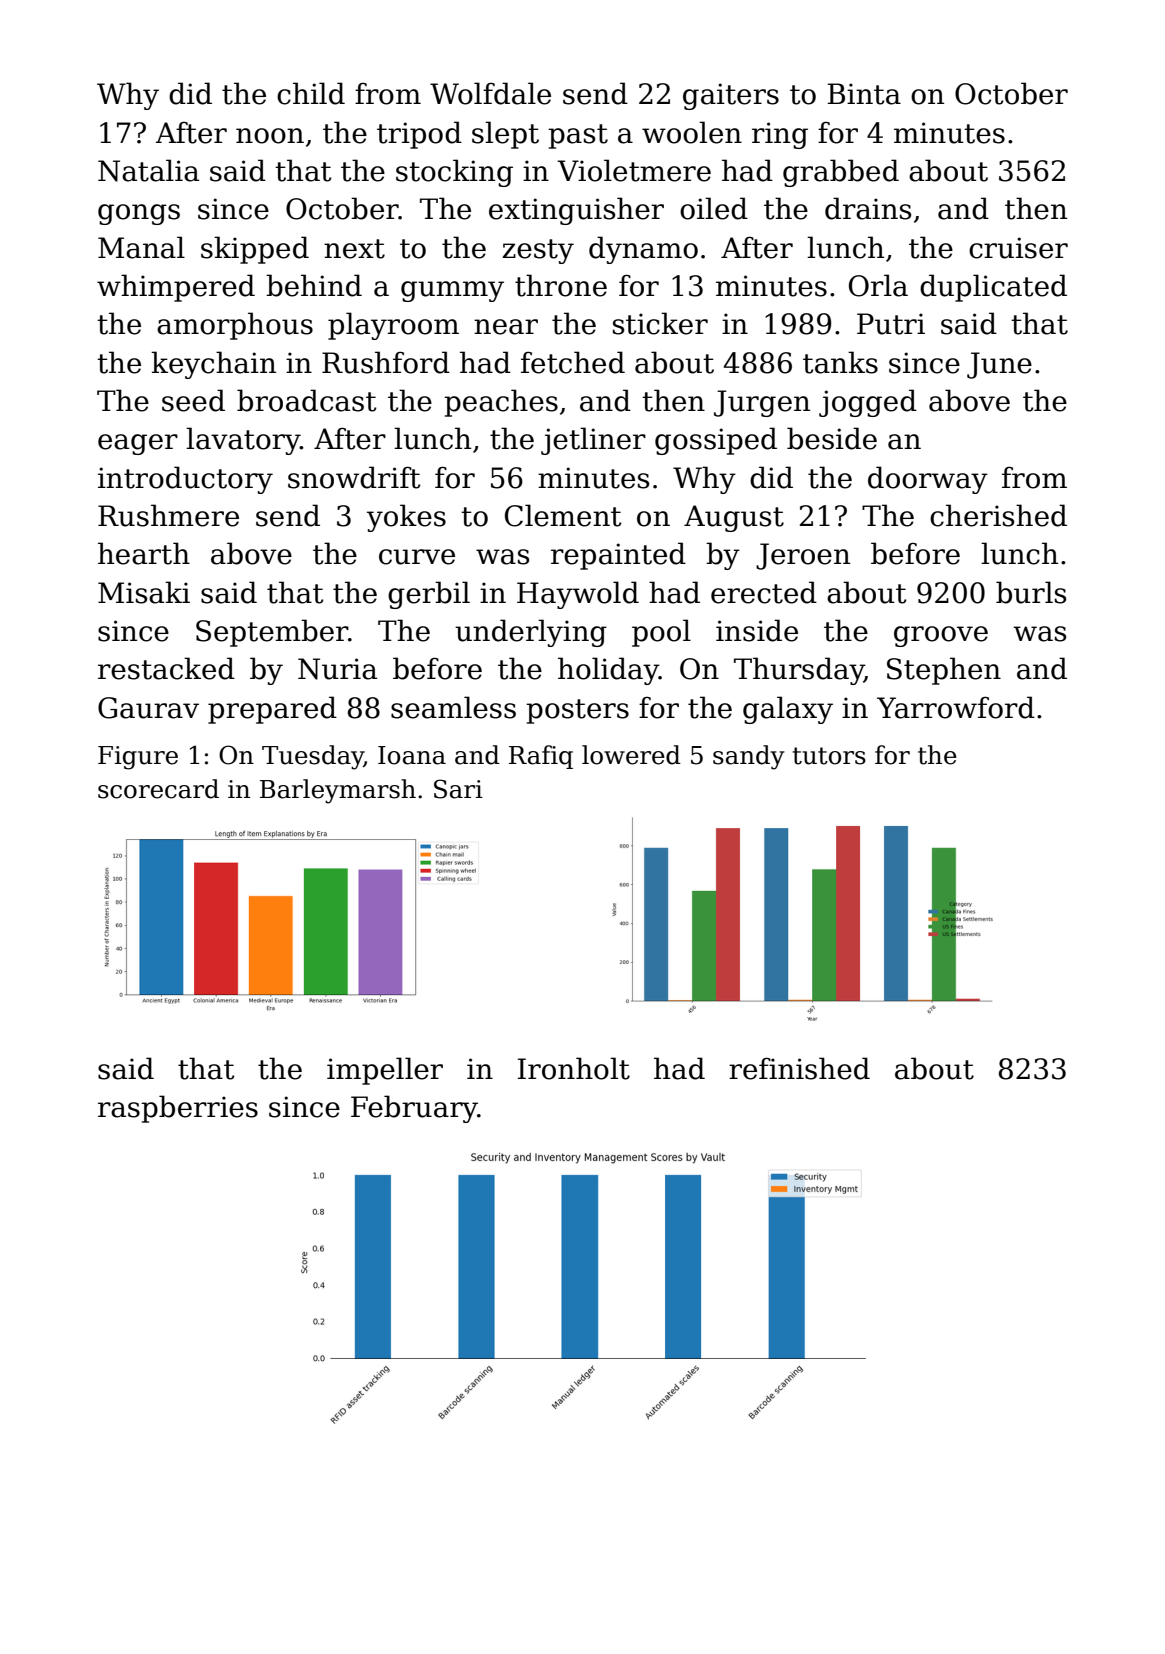  Describe the element at coordinates (178, 1109) in the screenshot. I see `raspberries` at that location.
